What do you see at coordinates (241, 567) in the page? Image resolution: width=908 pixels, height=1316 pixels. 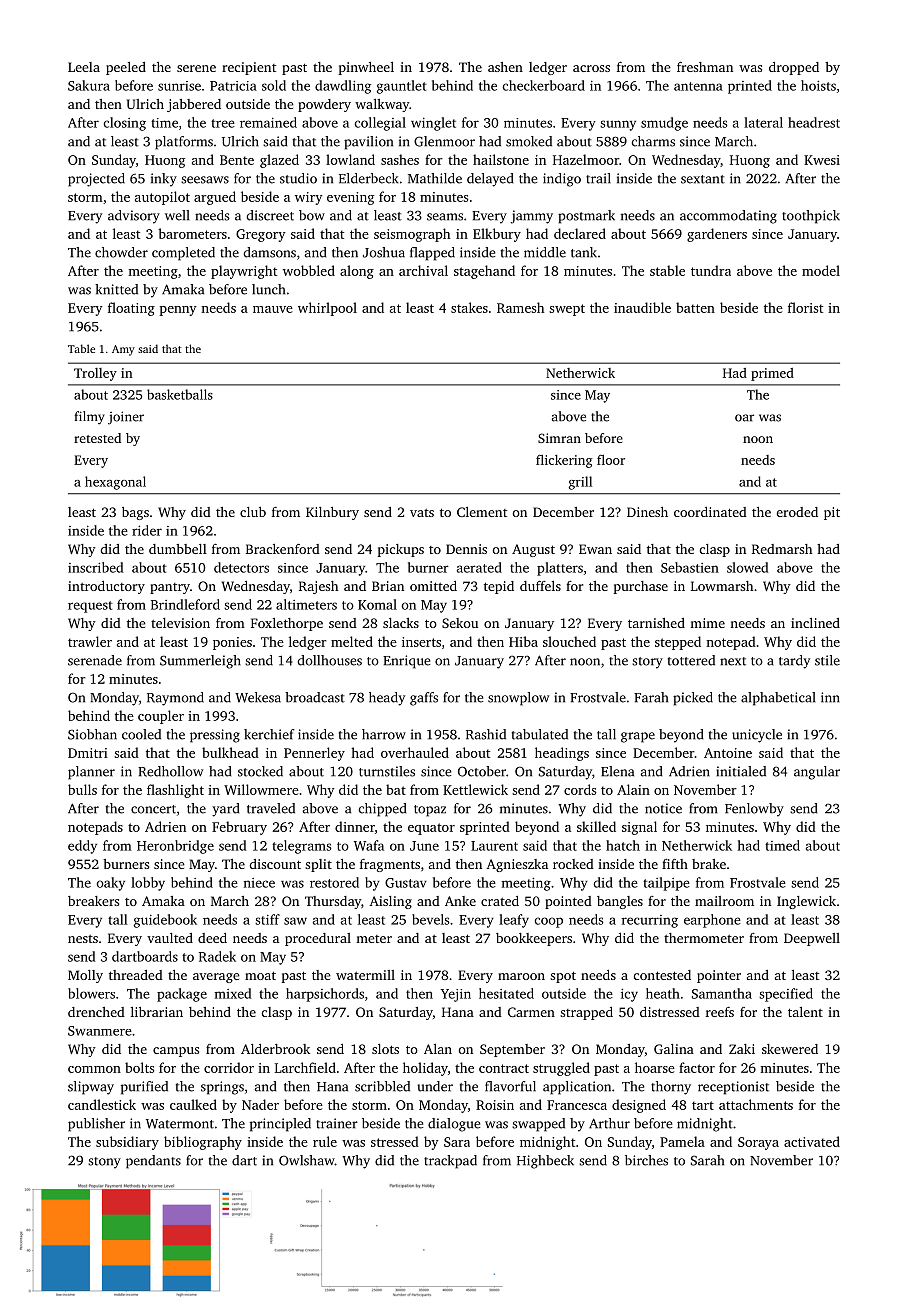 I see `detectors` at bounding box center [241, 567].
